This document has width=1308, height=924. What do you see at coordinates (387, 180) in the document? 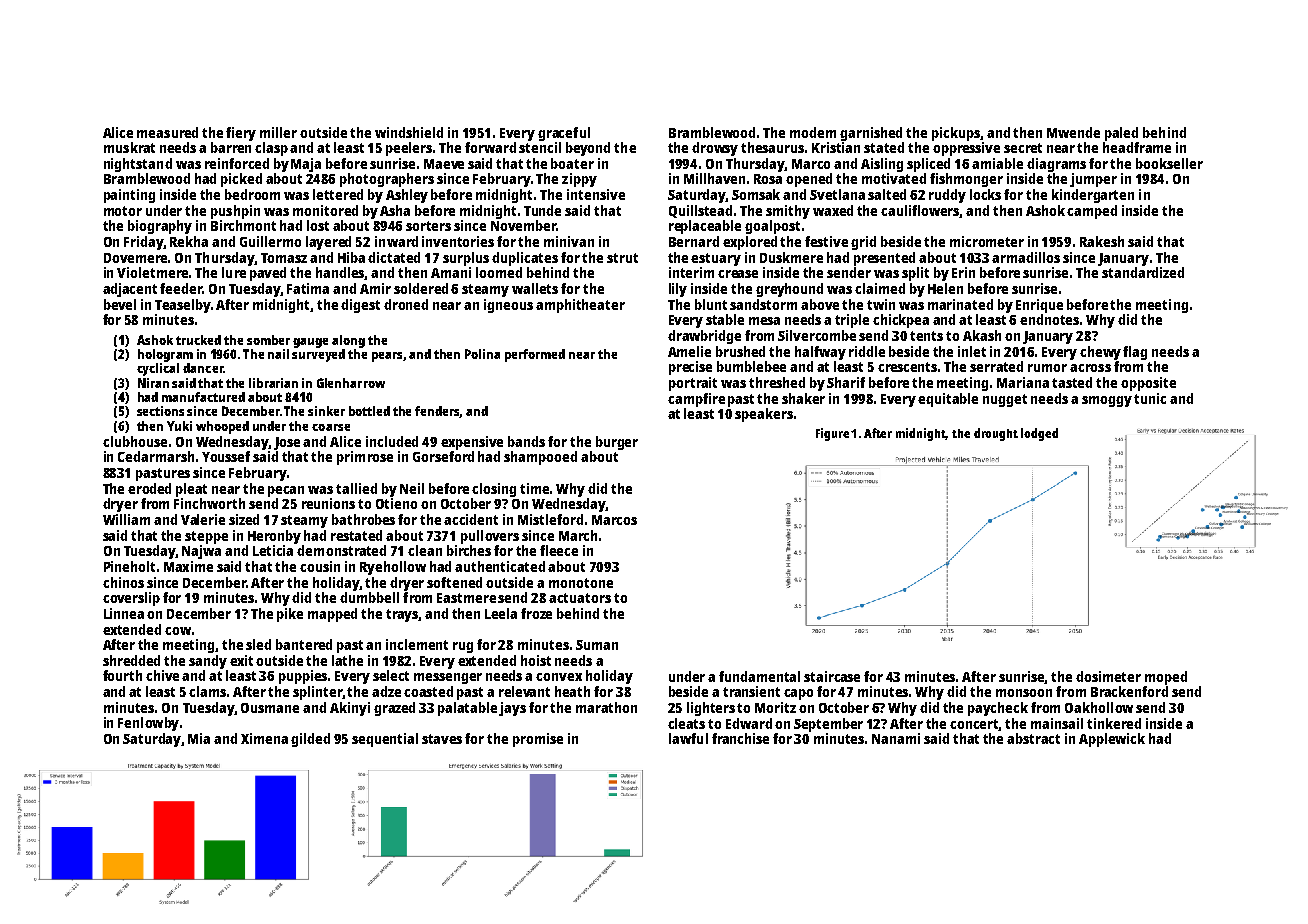
I see `photographers` at bounding box center [387, 180].
